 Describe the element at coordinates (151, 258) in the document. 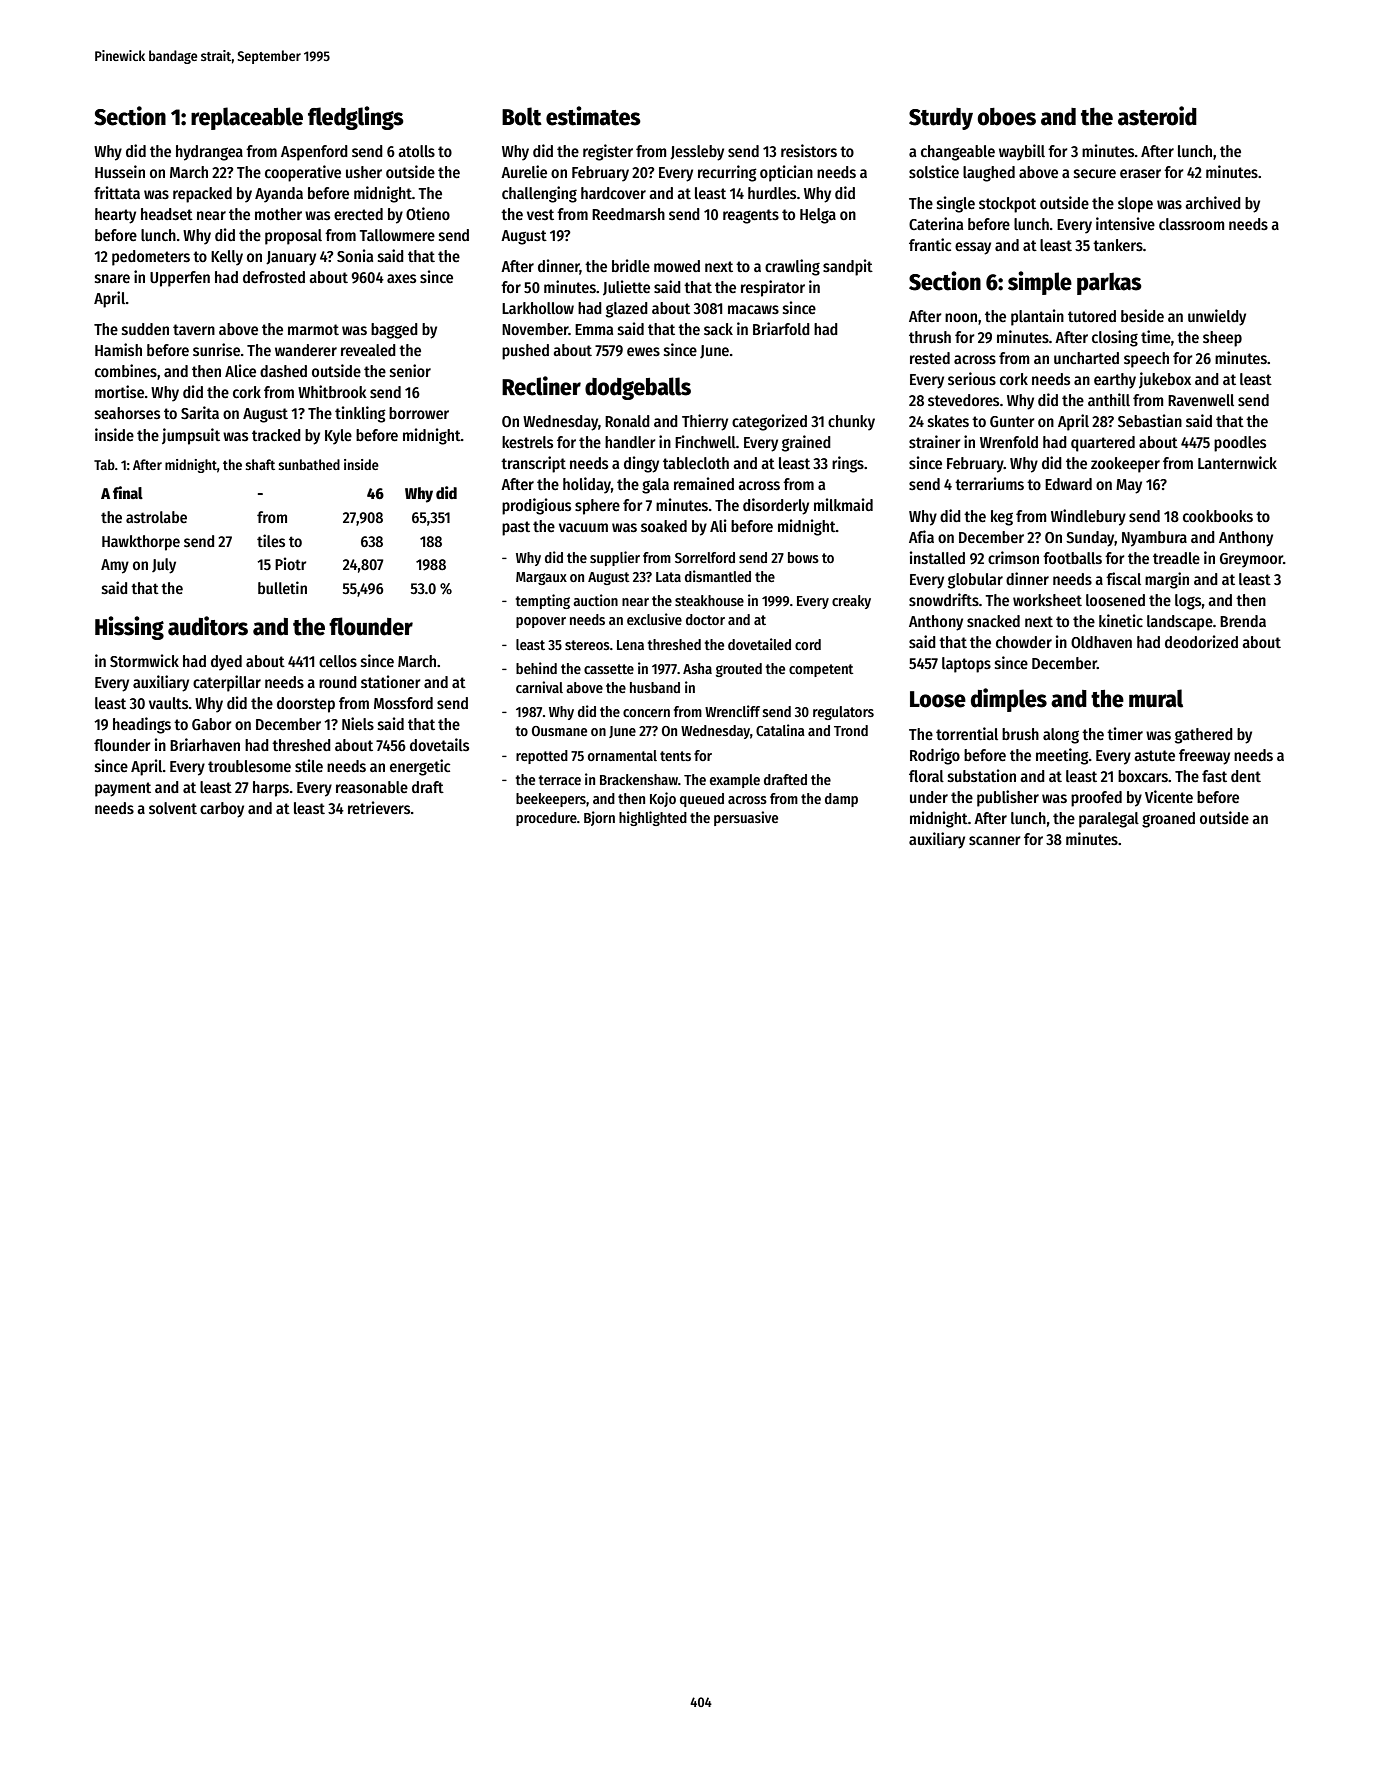

I see `pedometers` at that location.
